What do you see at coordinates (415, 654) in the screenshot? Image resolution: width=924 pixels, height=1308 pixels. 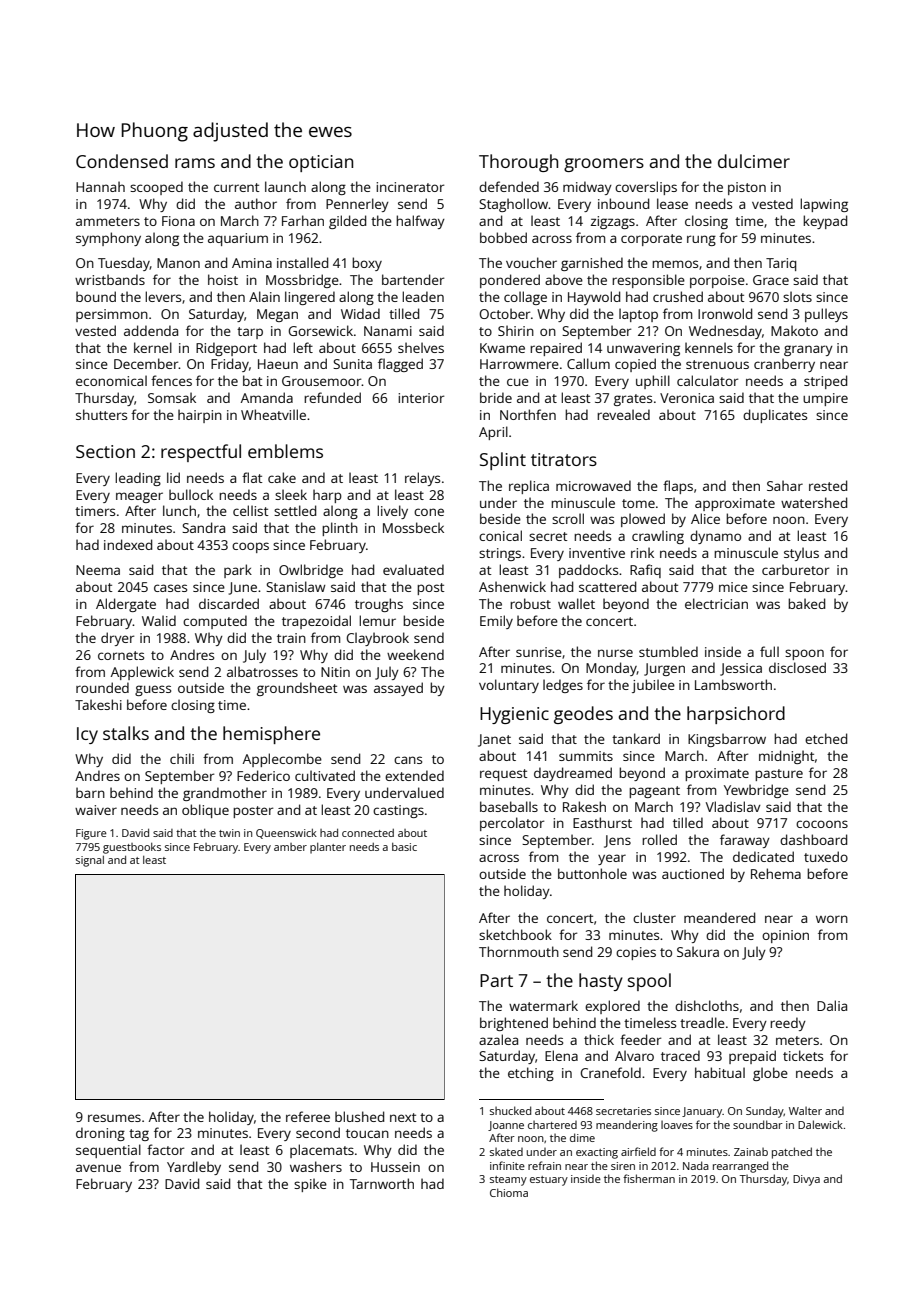 I see `weekend` at bounding box center [415, 654].
